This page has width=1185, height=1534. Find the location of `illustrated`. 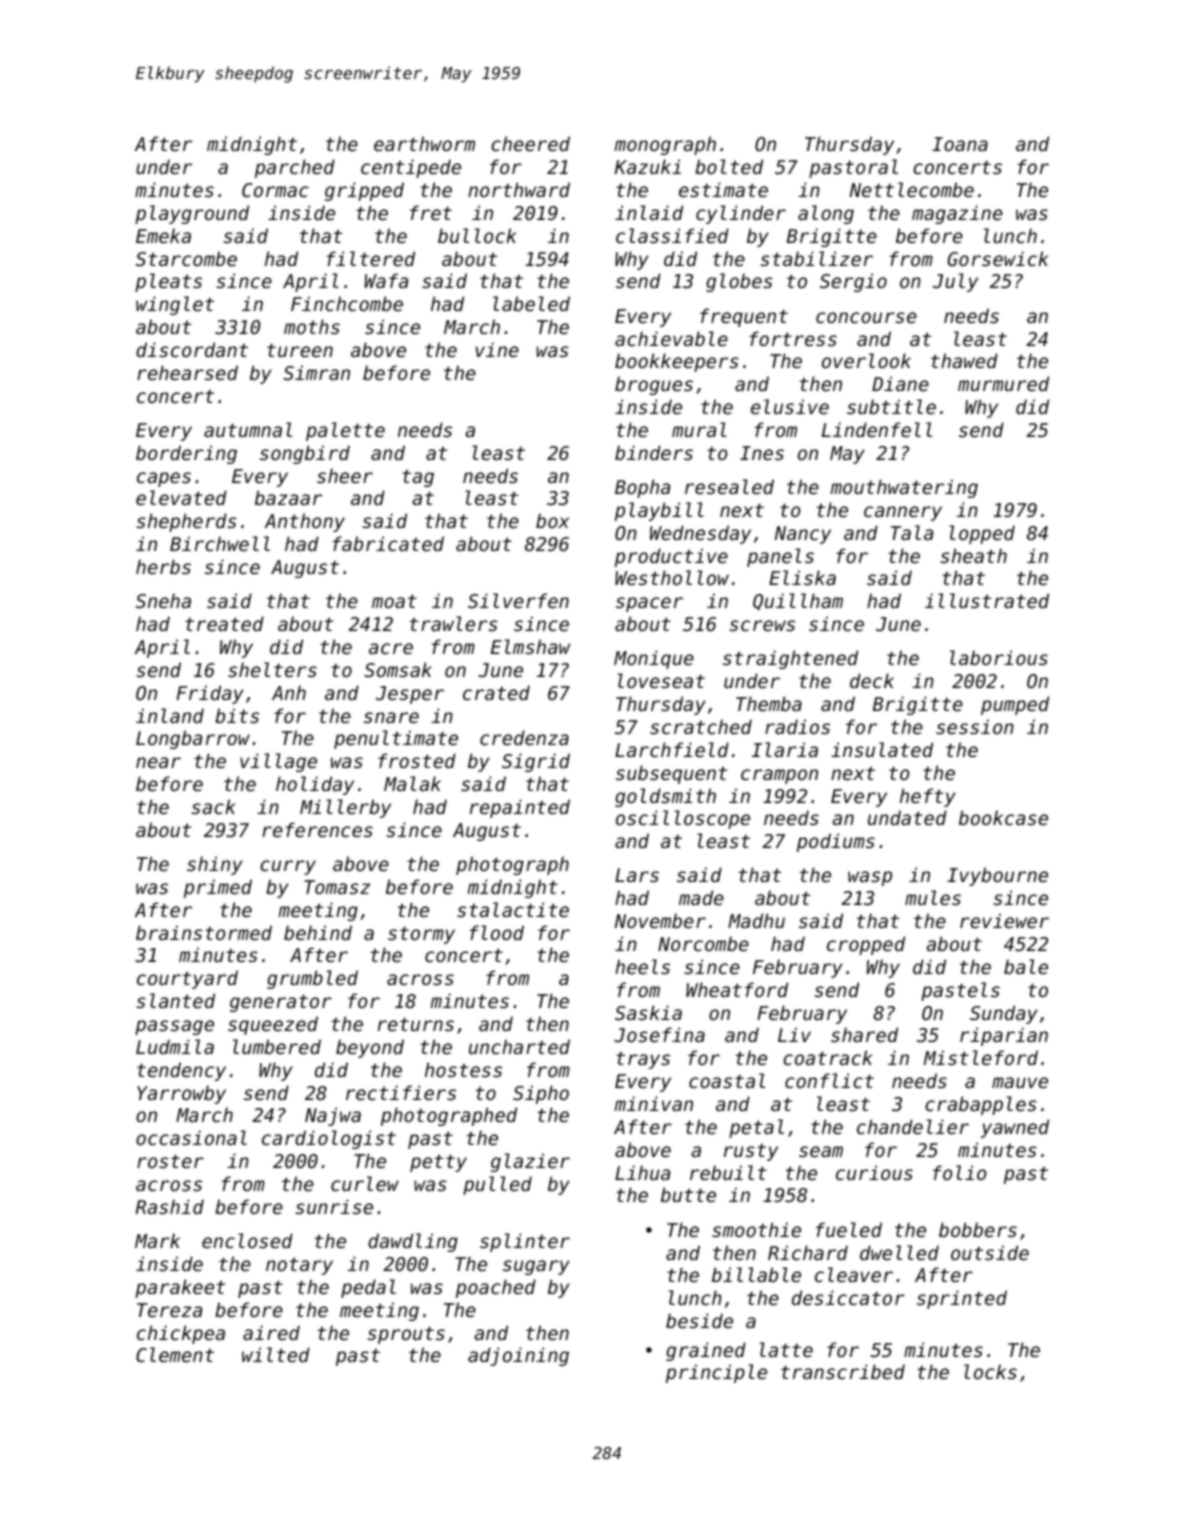

illustrated is located at coordinates (987, 600).
